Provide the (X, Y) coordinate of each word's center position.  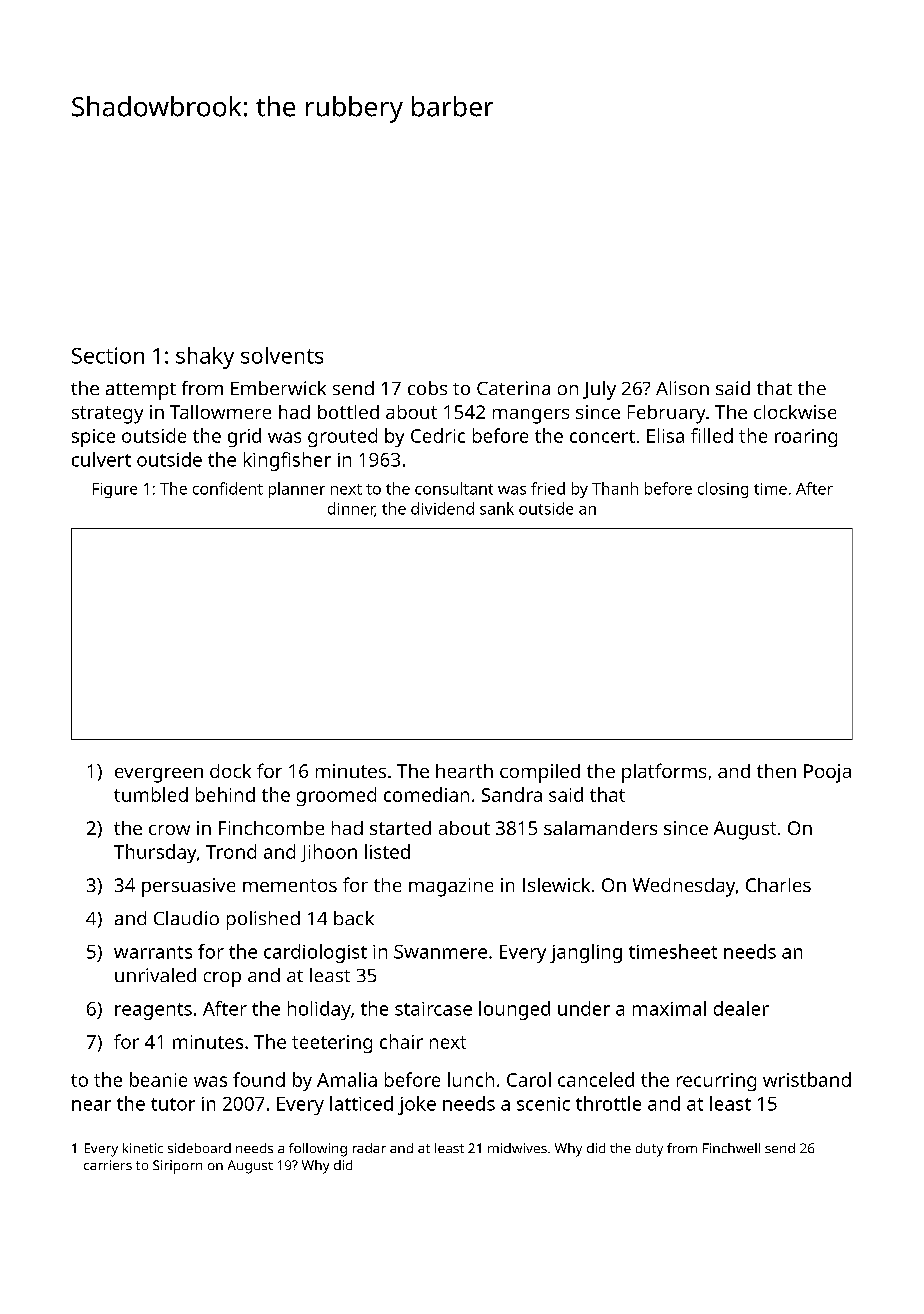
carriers (108, 1165)
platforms (664, 773)
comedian (426, 794)
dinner (351, 509)
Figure (115, 490)
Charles (778, 885)
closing (723, 490)
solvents (282, 355)
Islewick (556, 885)
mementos (290, 885)
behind (225, 794)
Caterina (513, 388)
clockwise (795, 412)
